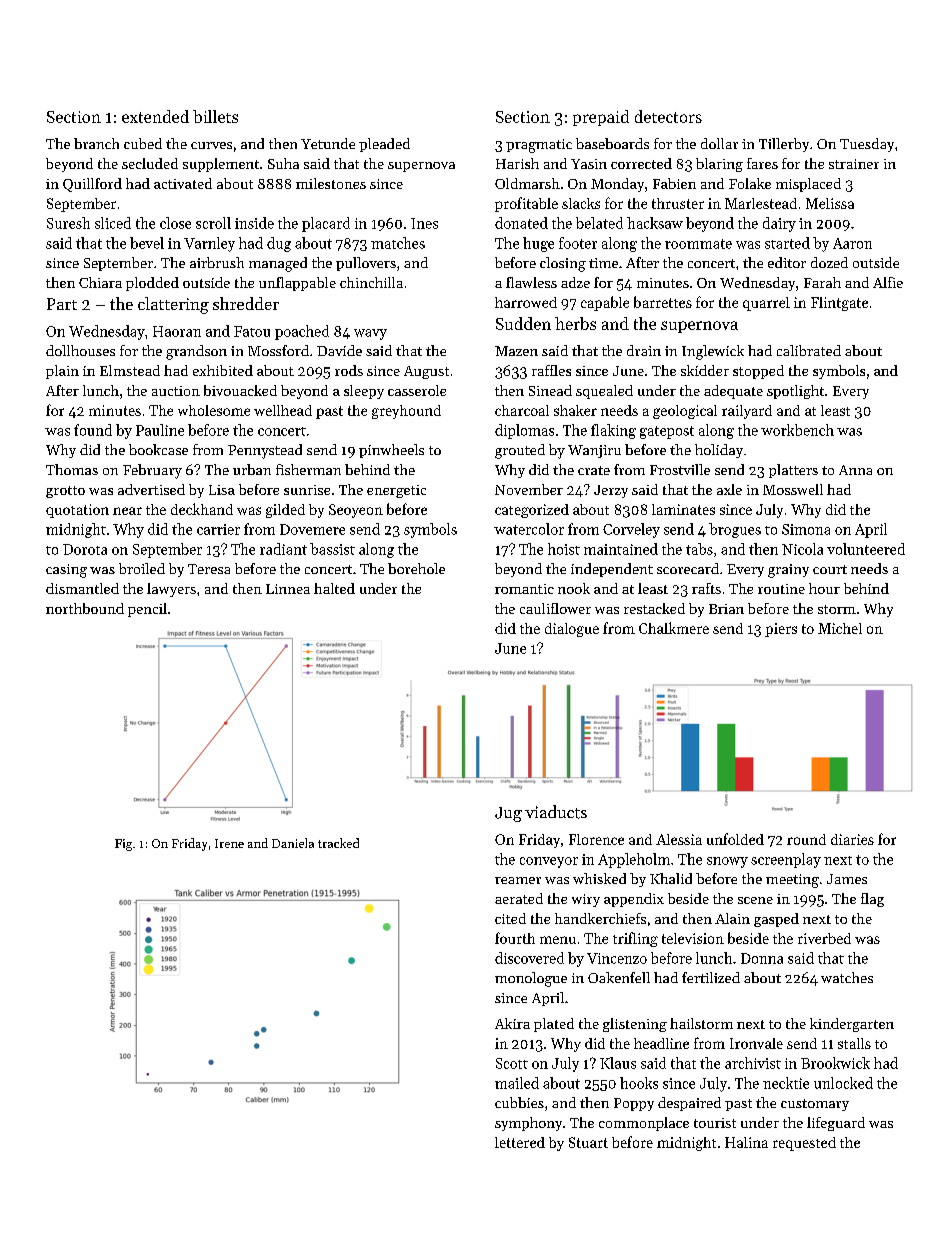 The image size is (952, 1233). Describe the element at coordinates (334, 588) in the image. I see `halted` at that location.
